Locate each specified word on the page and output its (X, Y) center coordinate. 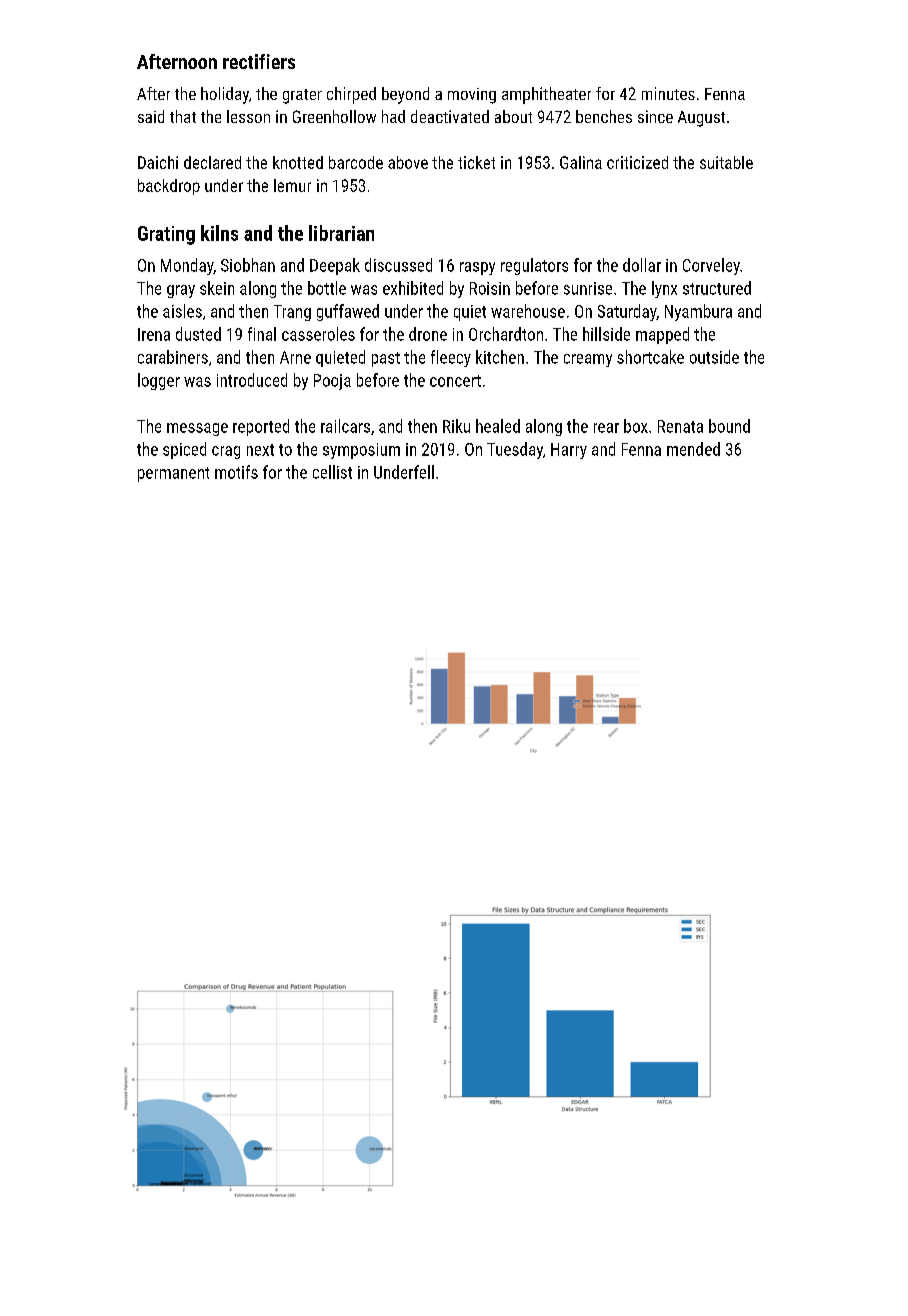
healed (498, 426)
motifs (236, 472)
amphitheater (546, 95)
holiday (225, 95)
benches (604, 116)
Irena (154, 334)
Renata (680, 426)
